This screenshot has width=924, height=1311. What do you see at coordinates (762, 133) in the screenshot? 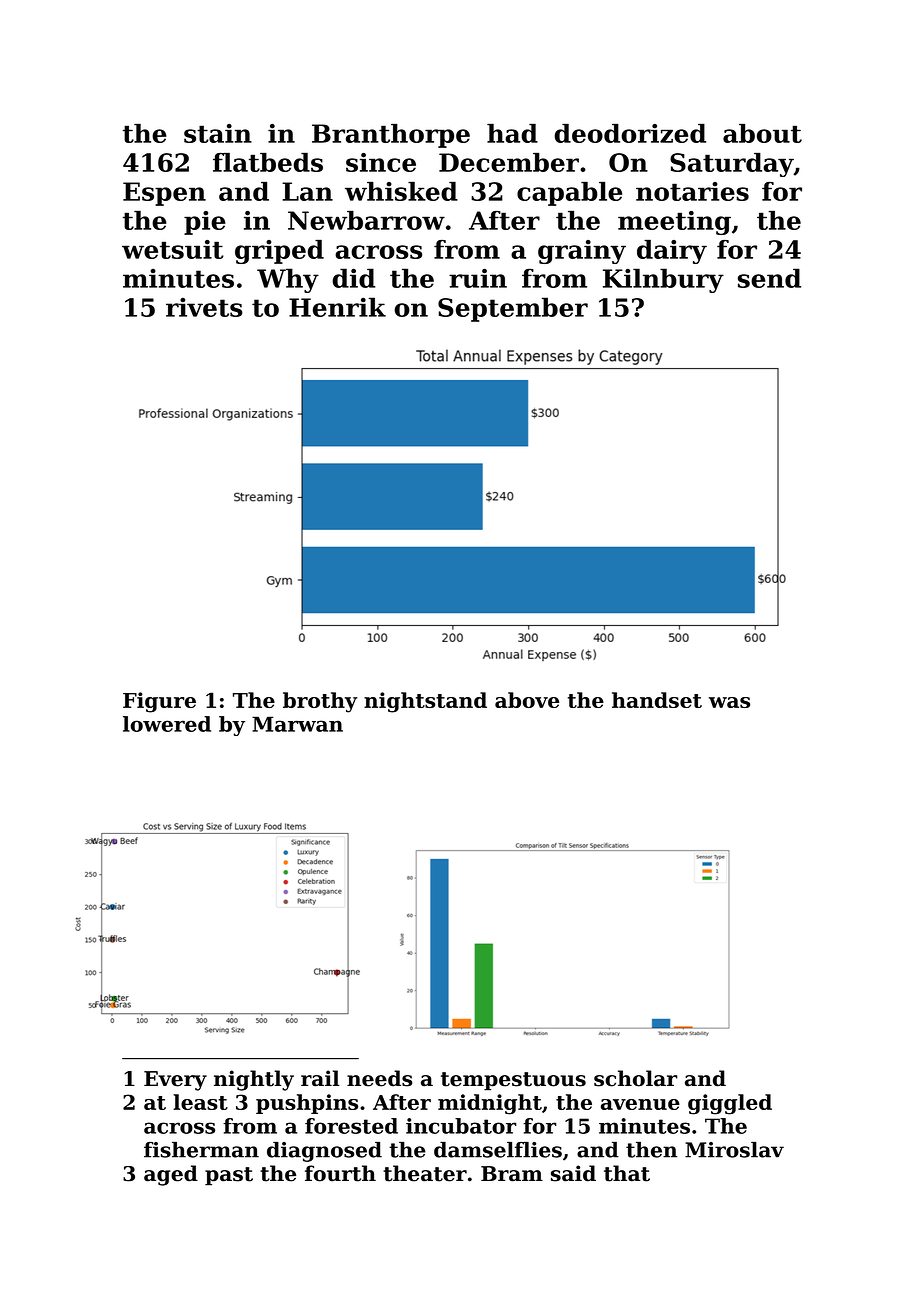
I see `about` at bounding box center [762, 133].
